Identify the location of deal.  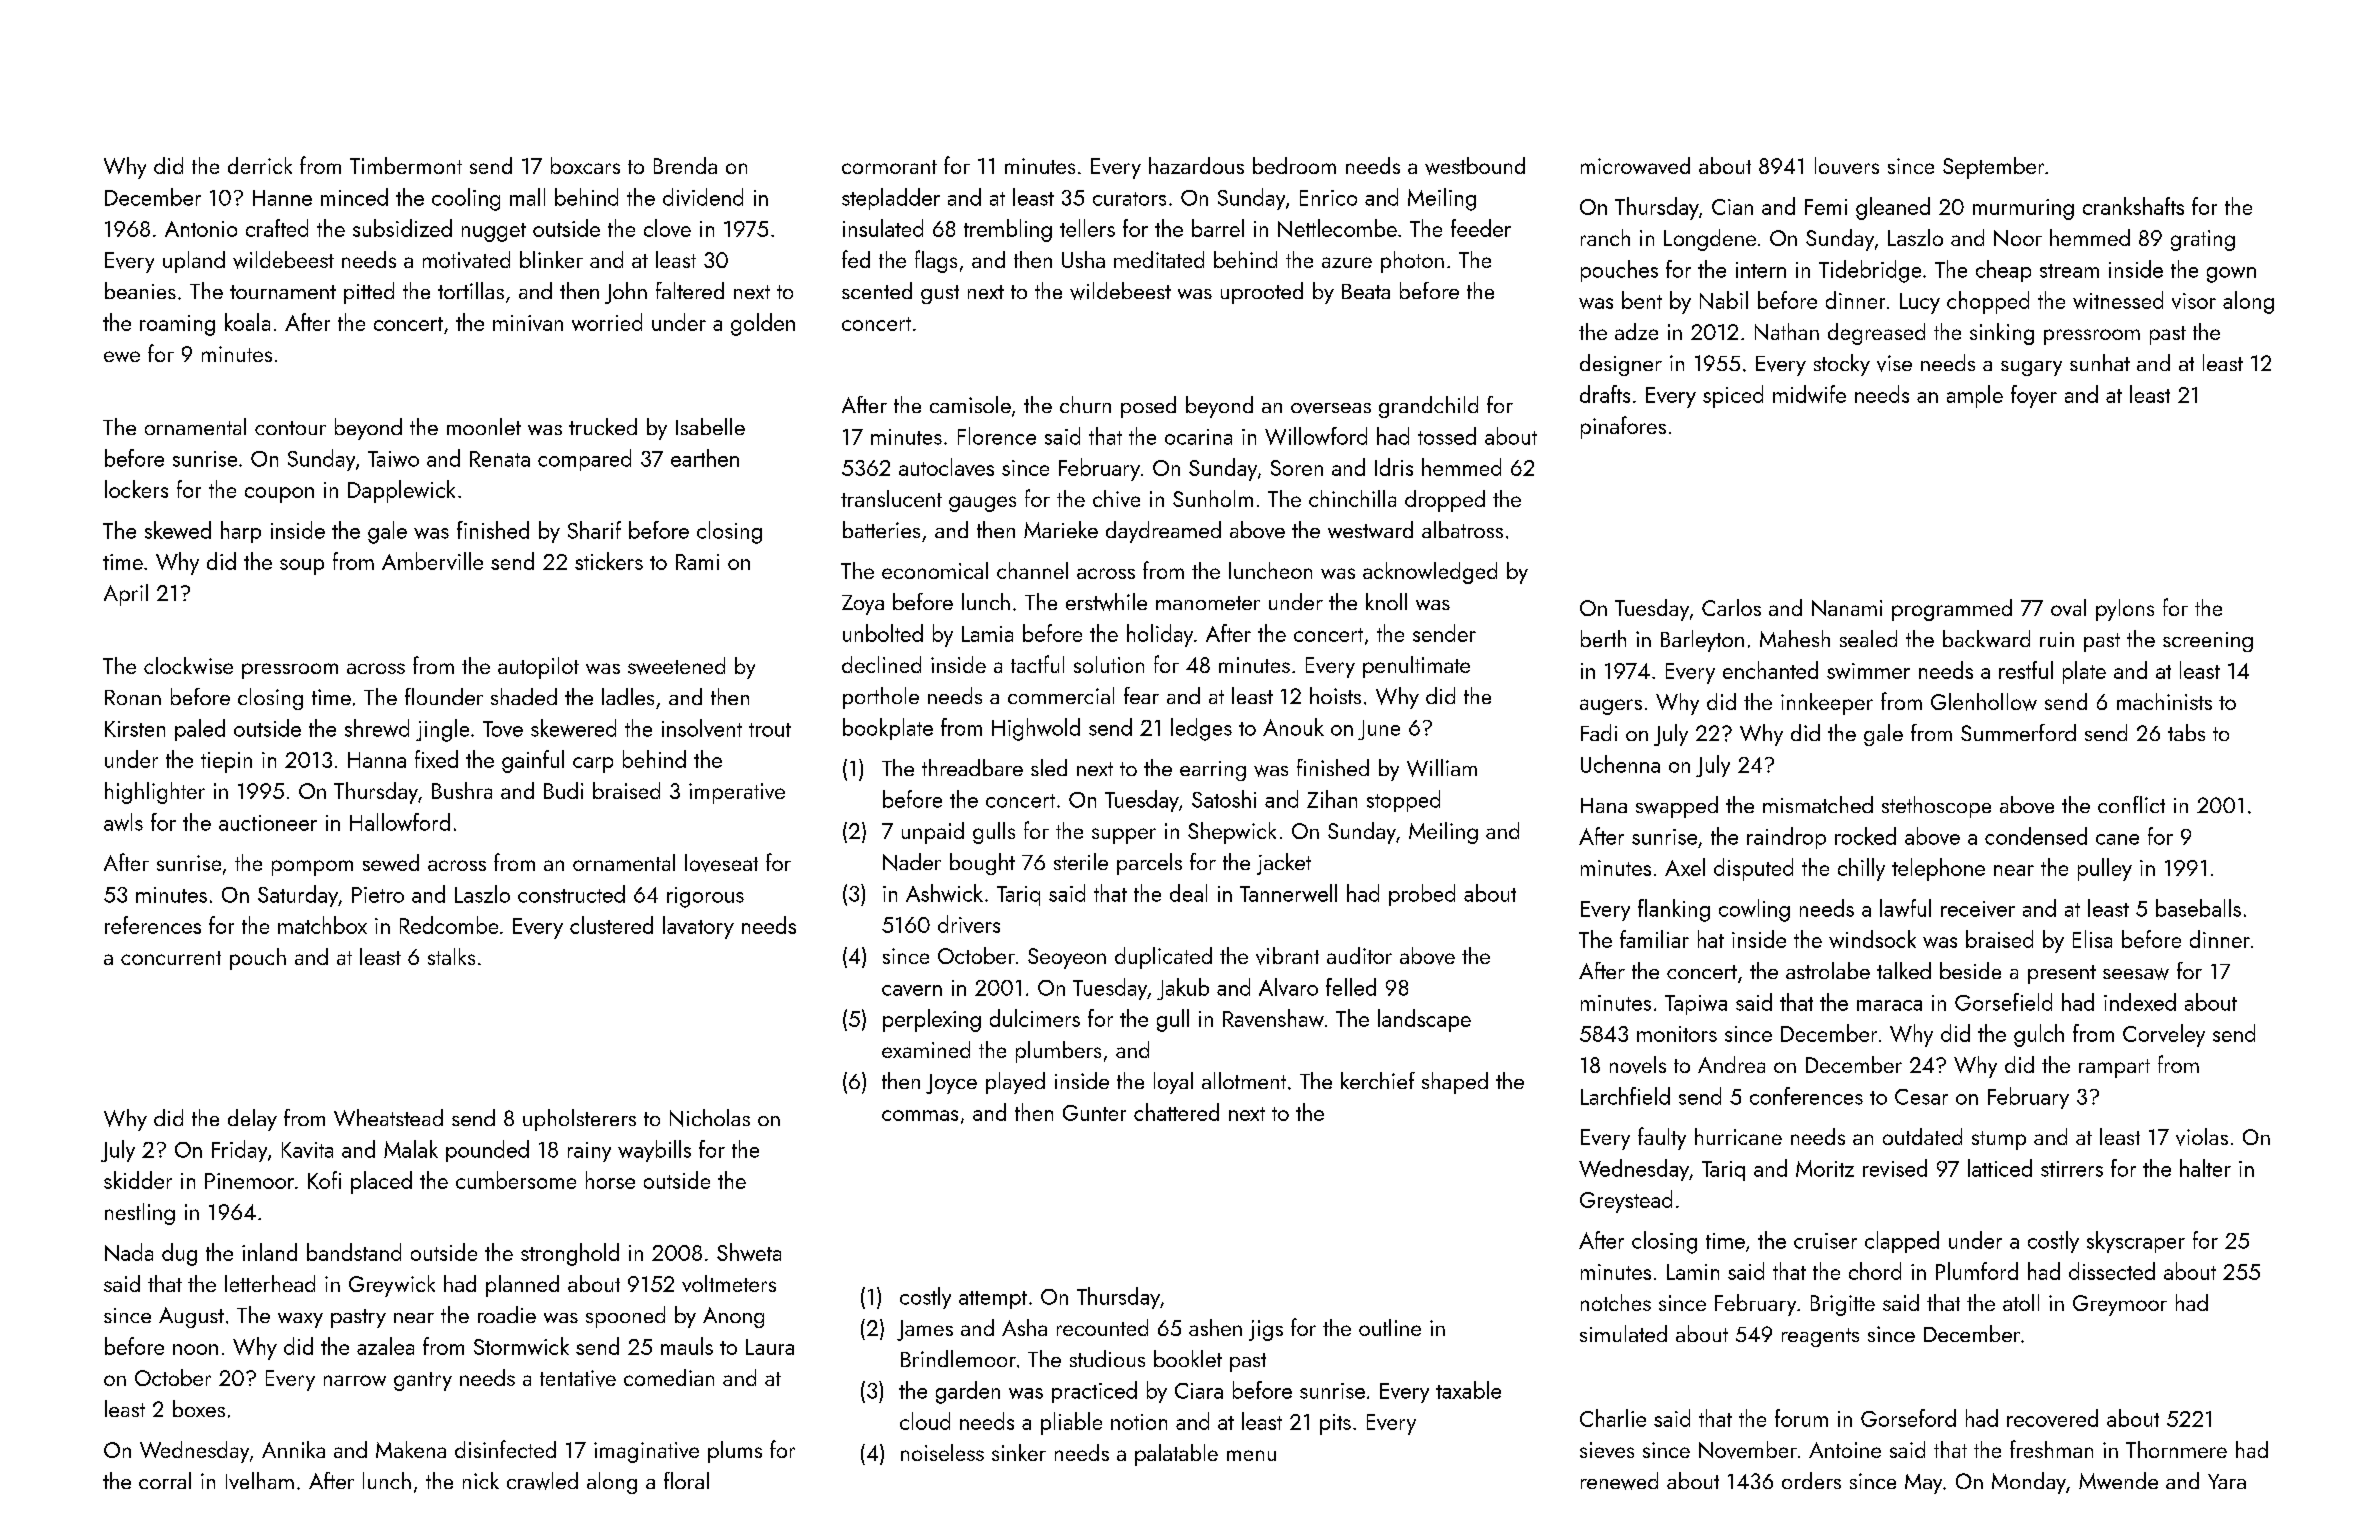
(1188, 893).
